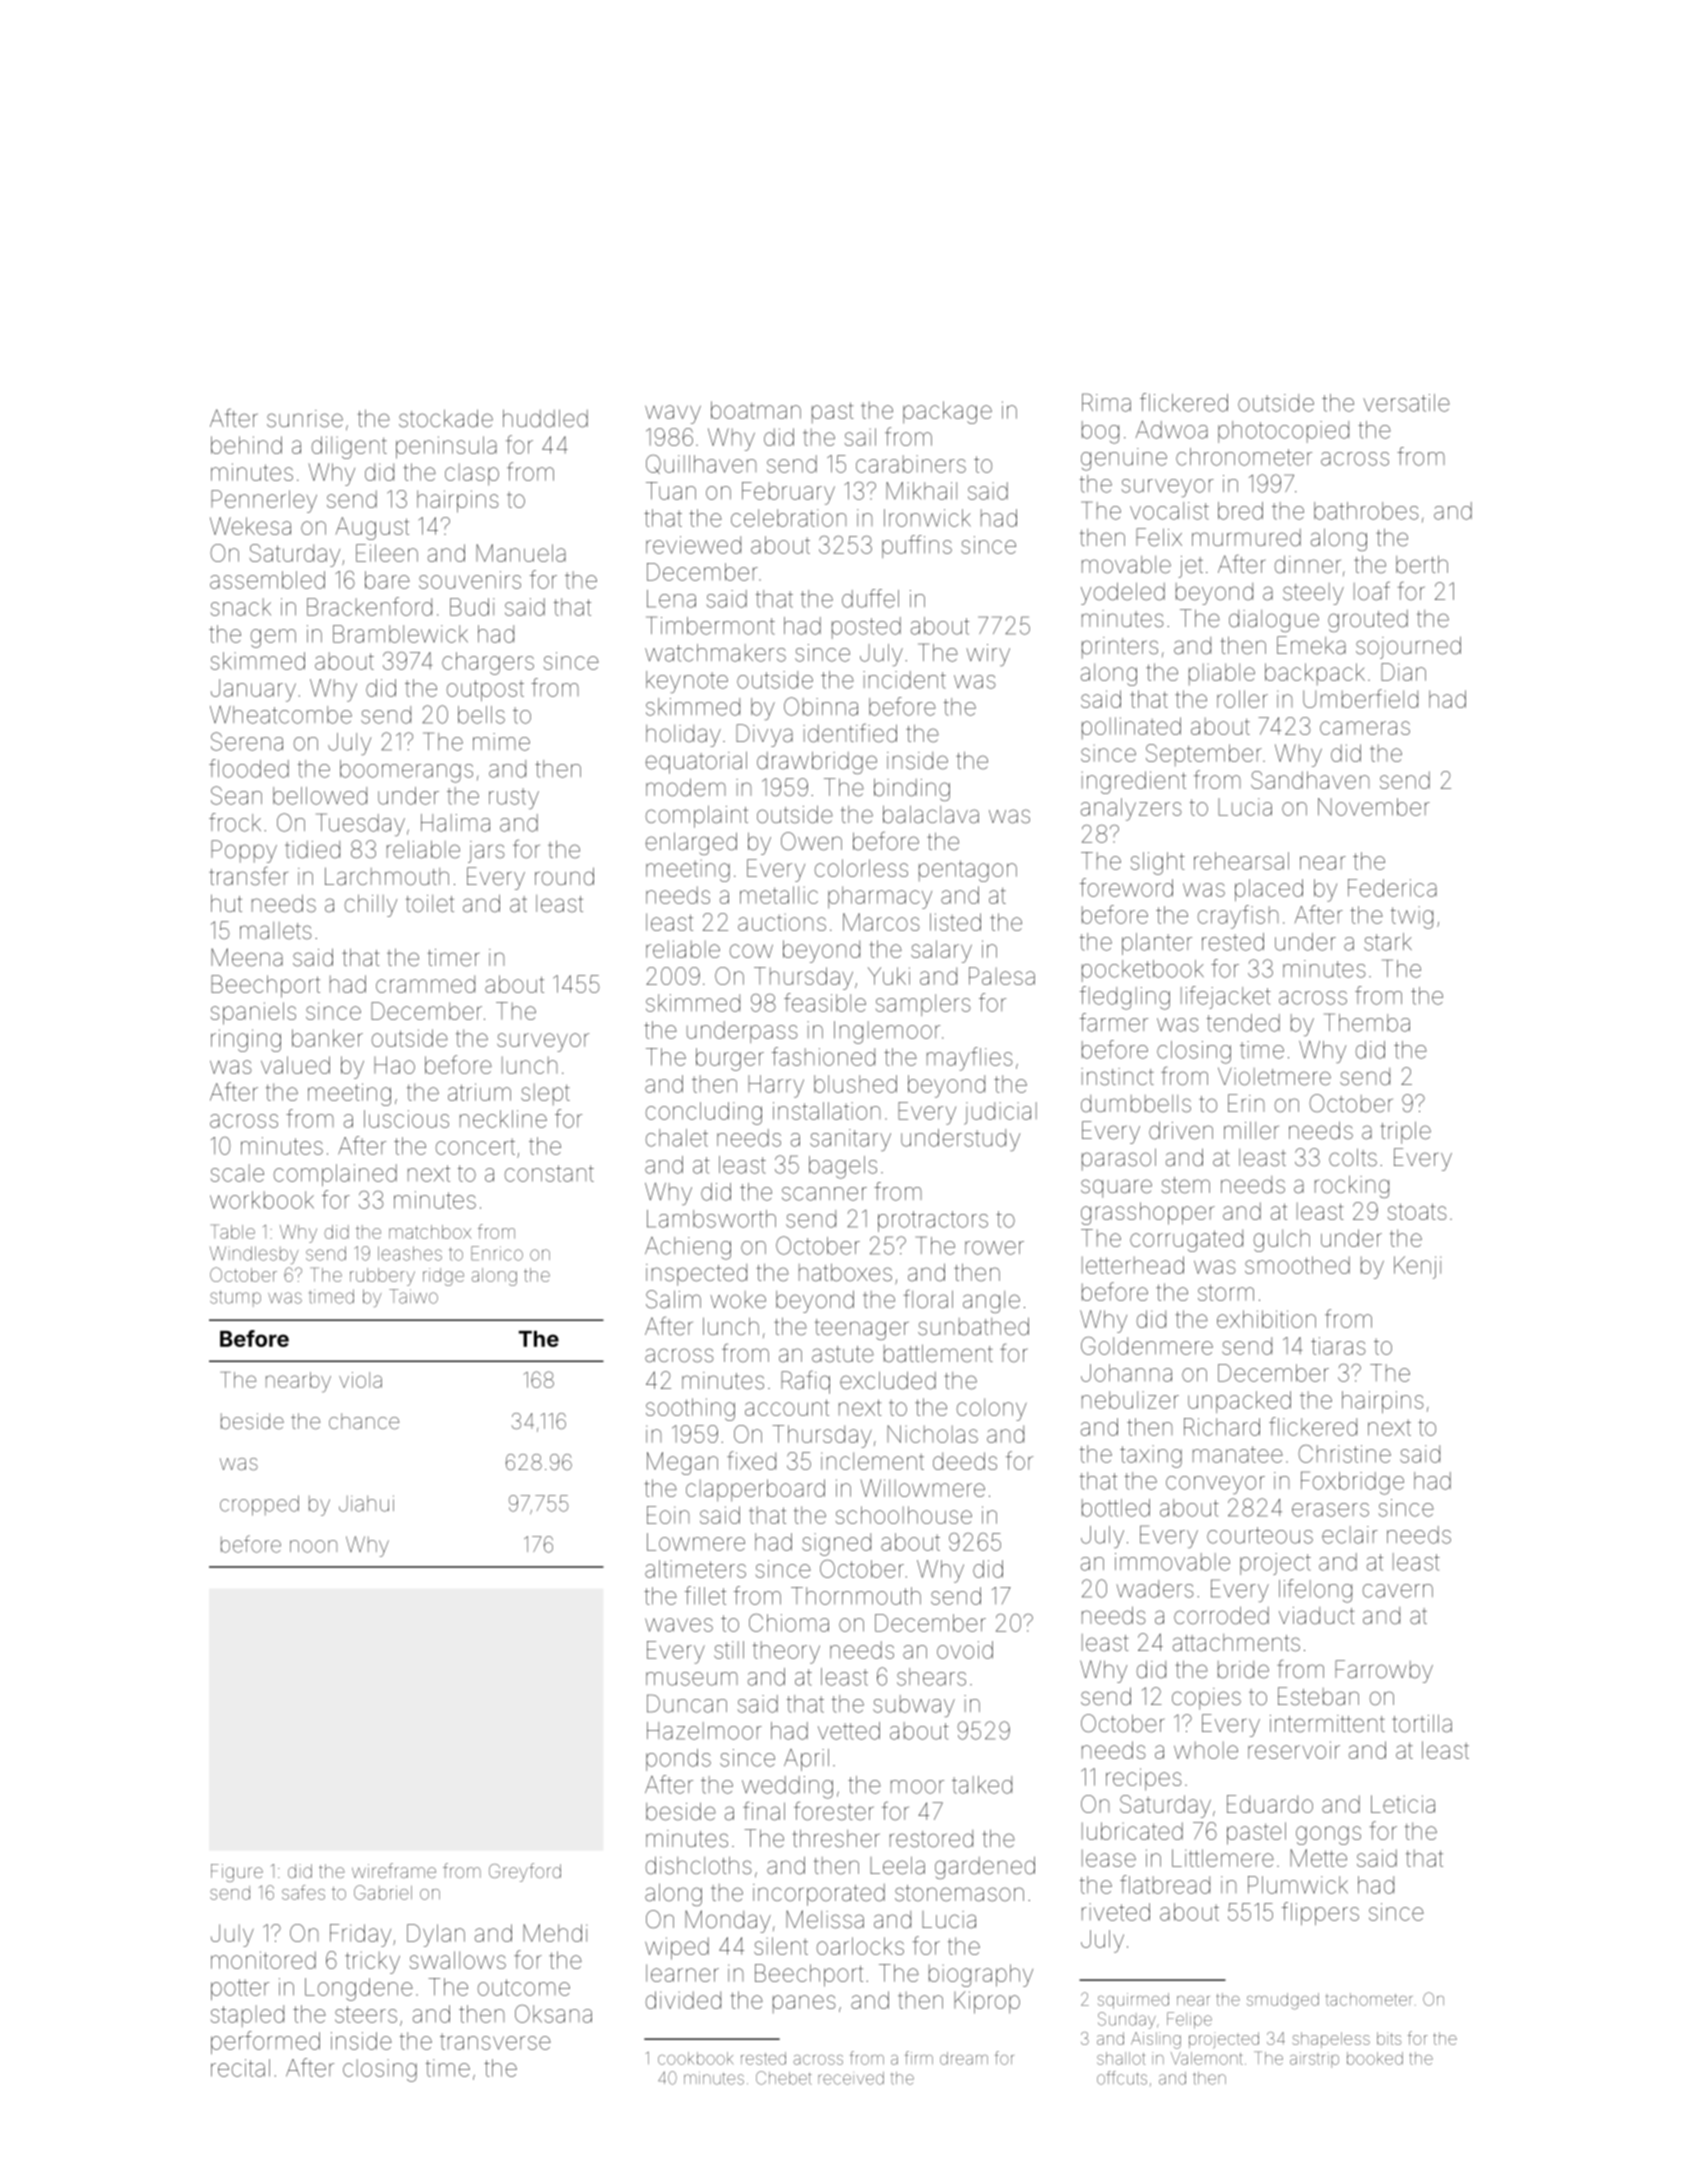 Image resolution: width=1683 pixels, height=2178 pixels. Describe the element at coordinates (787, 1787) in the image. I see `wedding` at that location.
